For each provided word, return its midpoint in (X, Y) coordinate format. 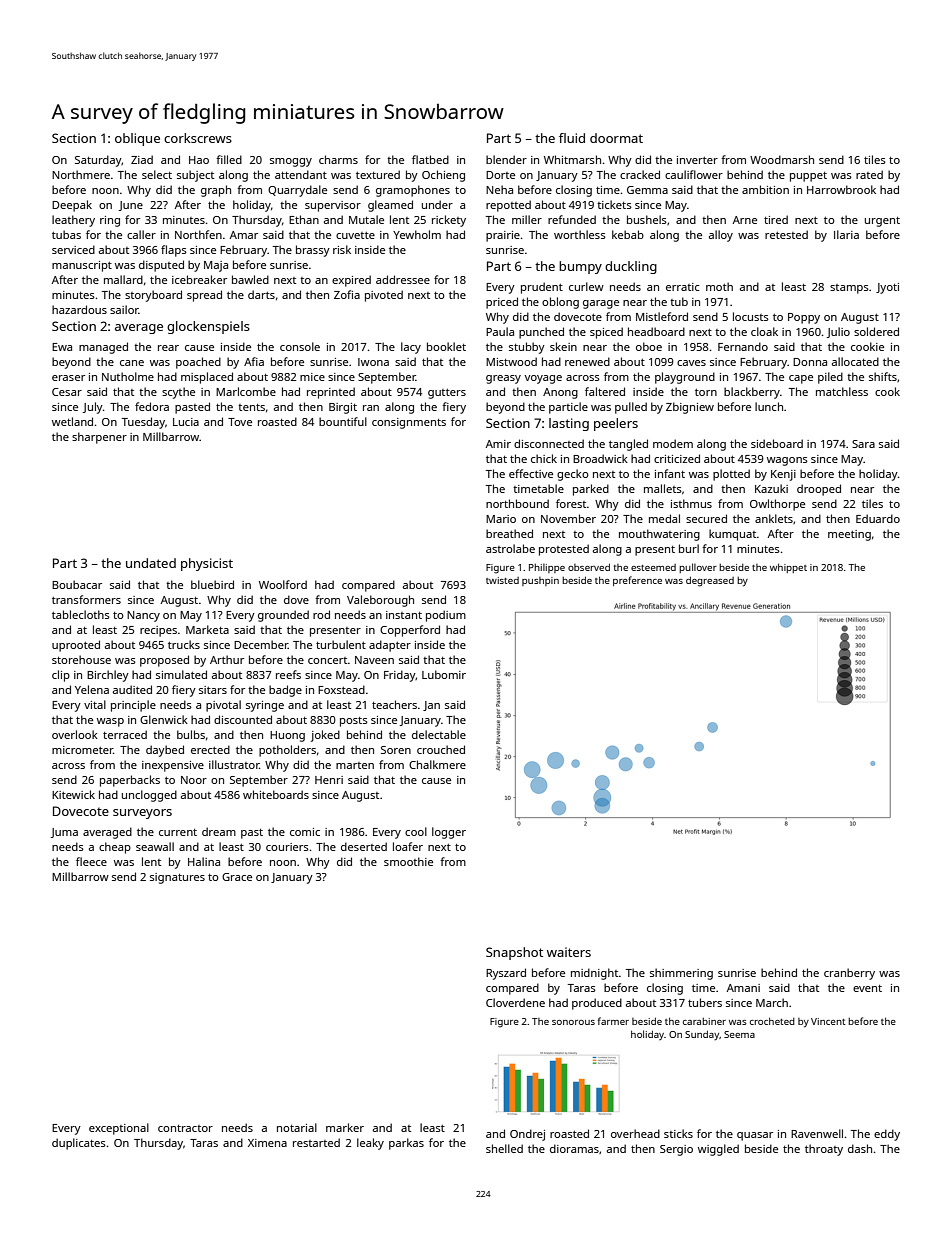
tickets (614, 204)
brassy (313, 251)
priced (502, 303)
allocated (855, 361)
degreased (710, 582)
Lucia (186, 422)
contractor (185, 1128)
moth (719, 286)
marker (345, 1127)
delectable (439, 734)
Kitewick (73, 794)
